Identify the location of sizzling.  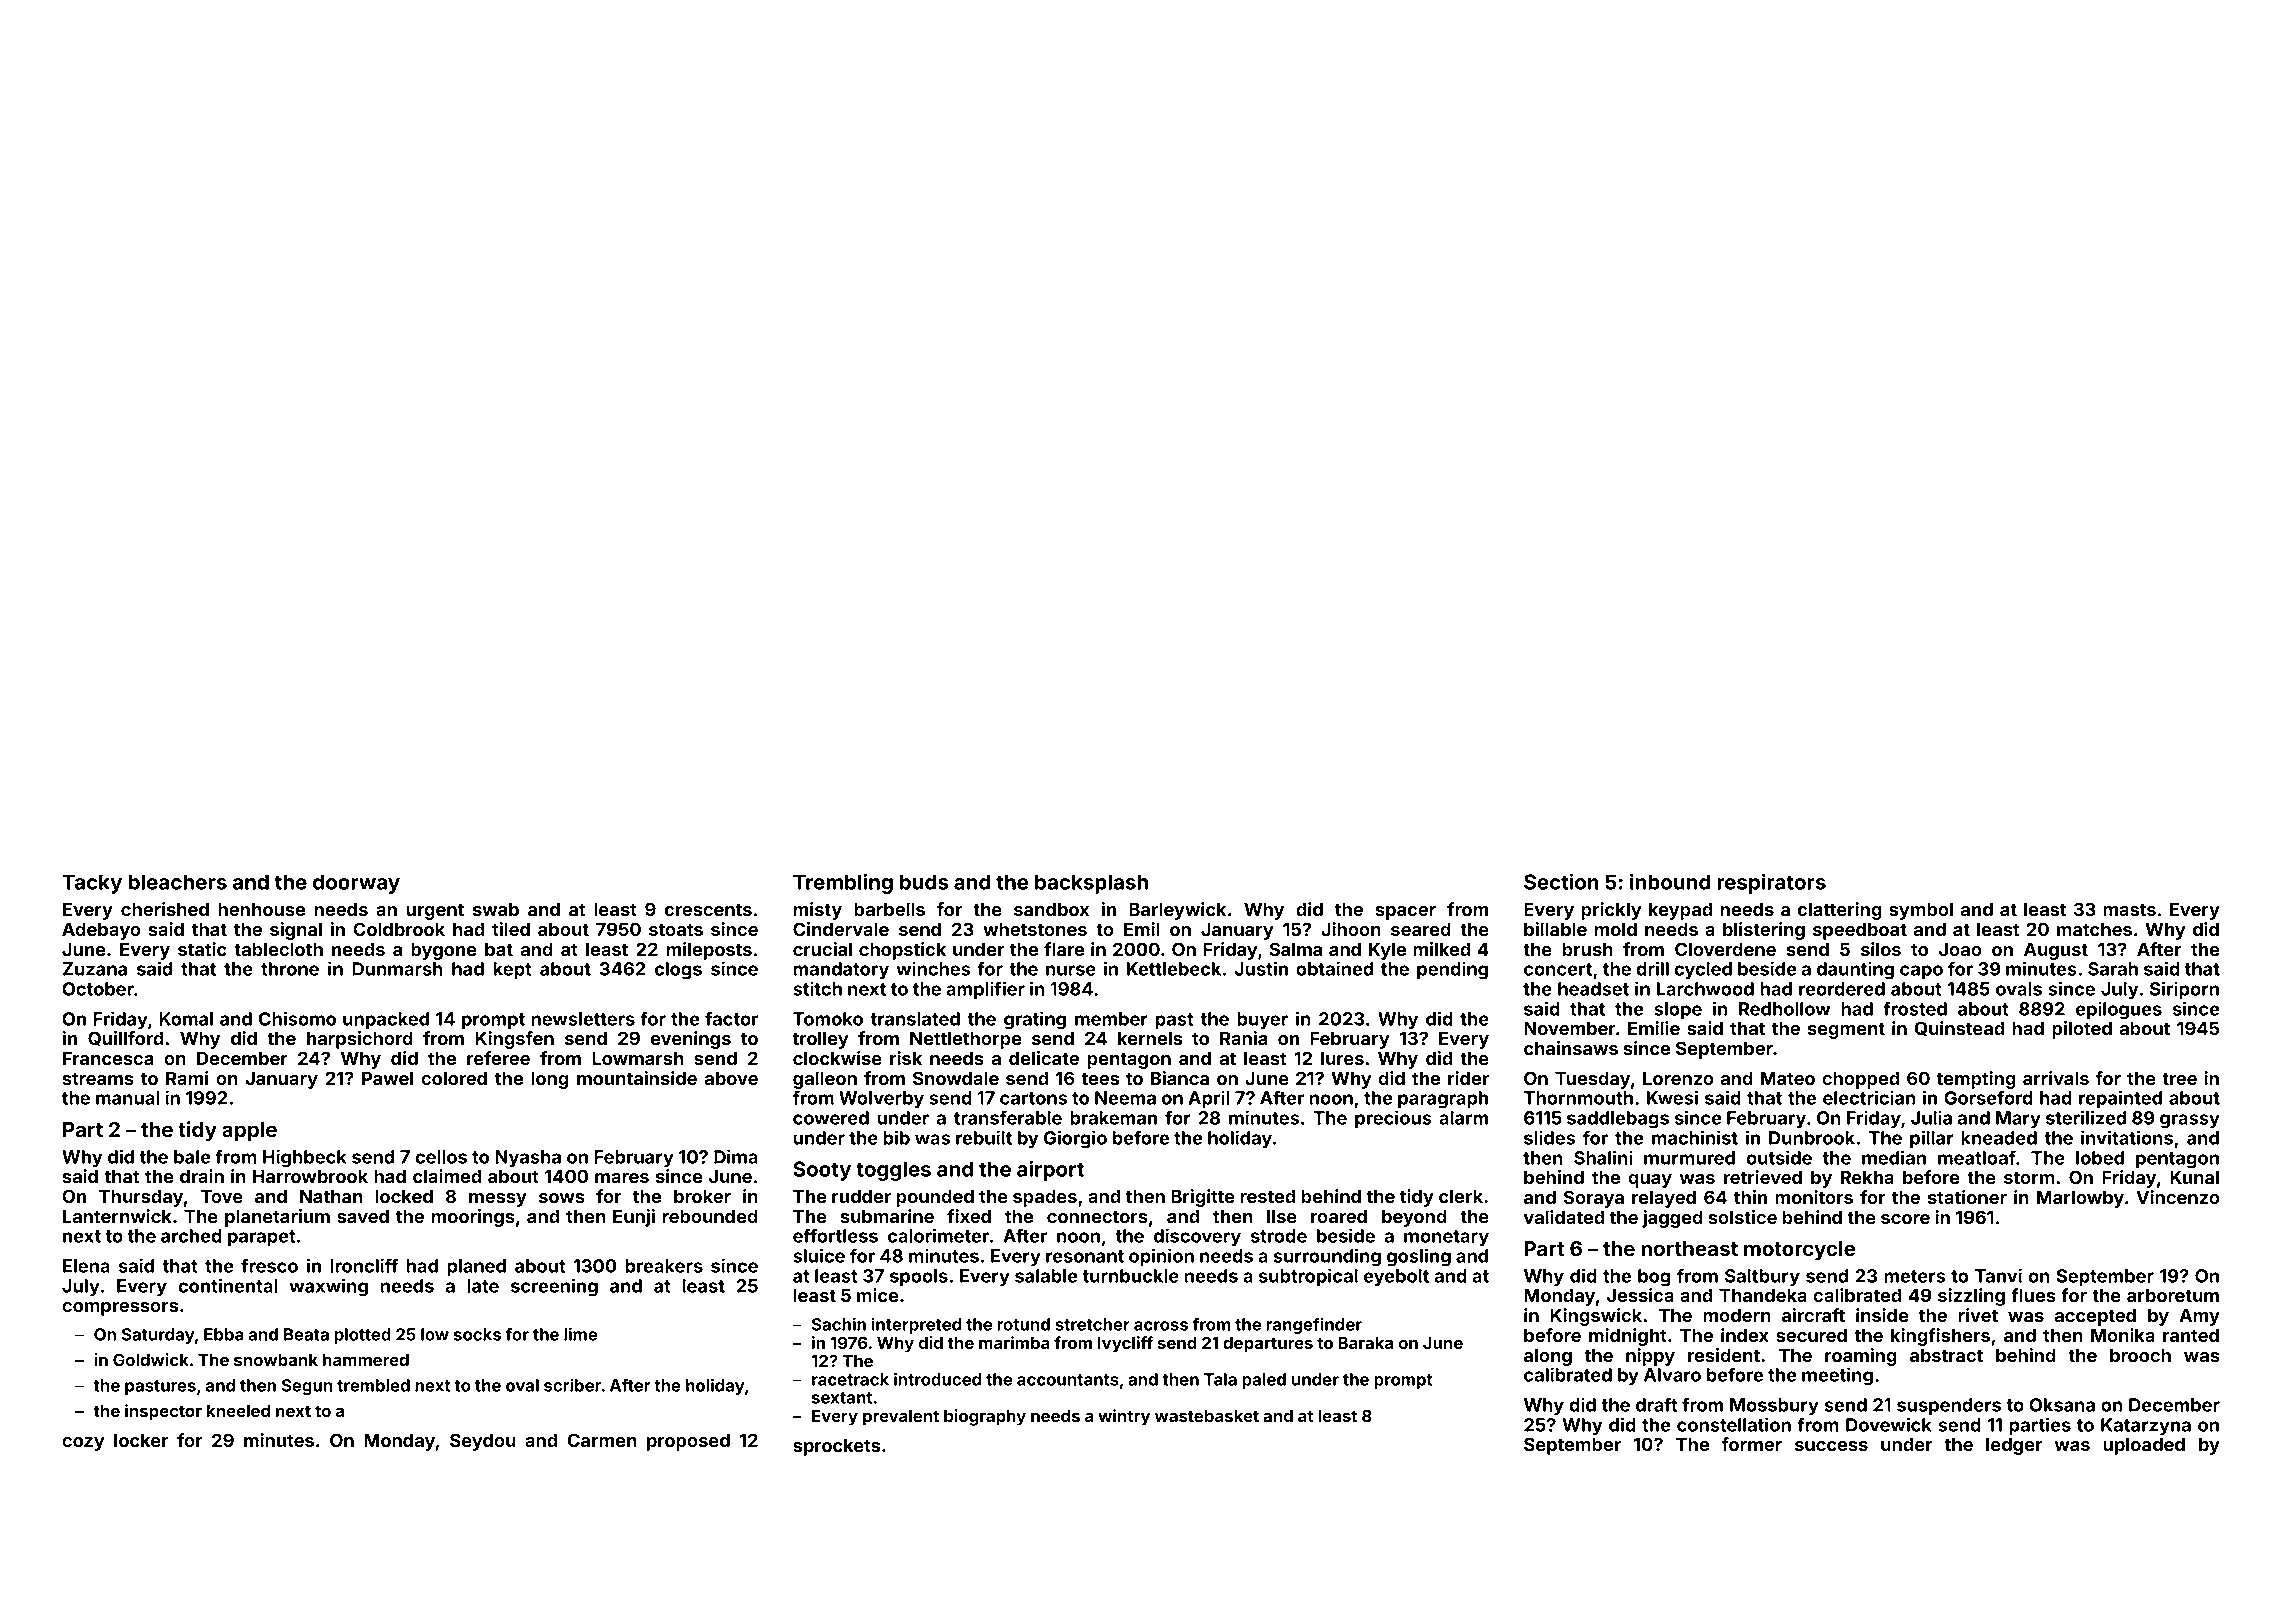
(1971, 1297).
